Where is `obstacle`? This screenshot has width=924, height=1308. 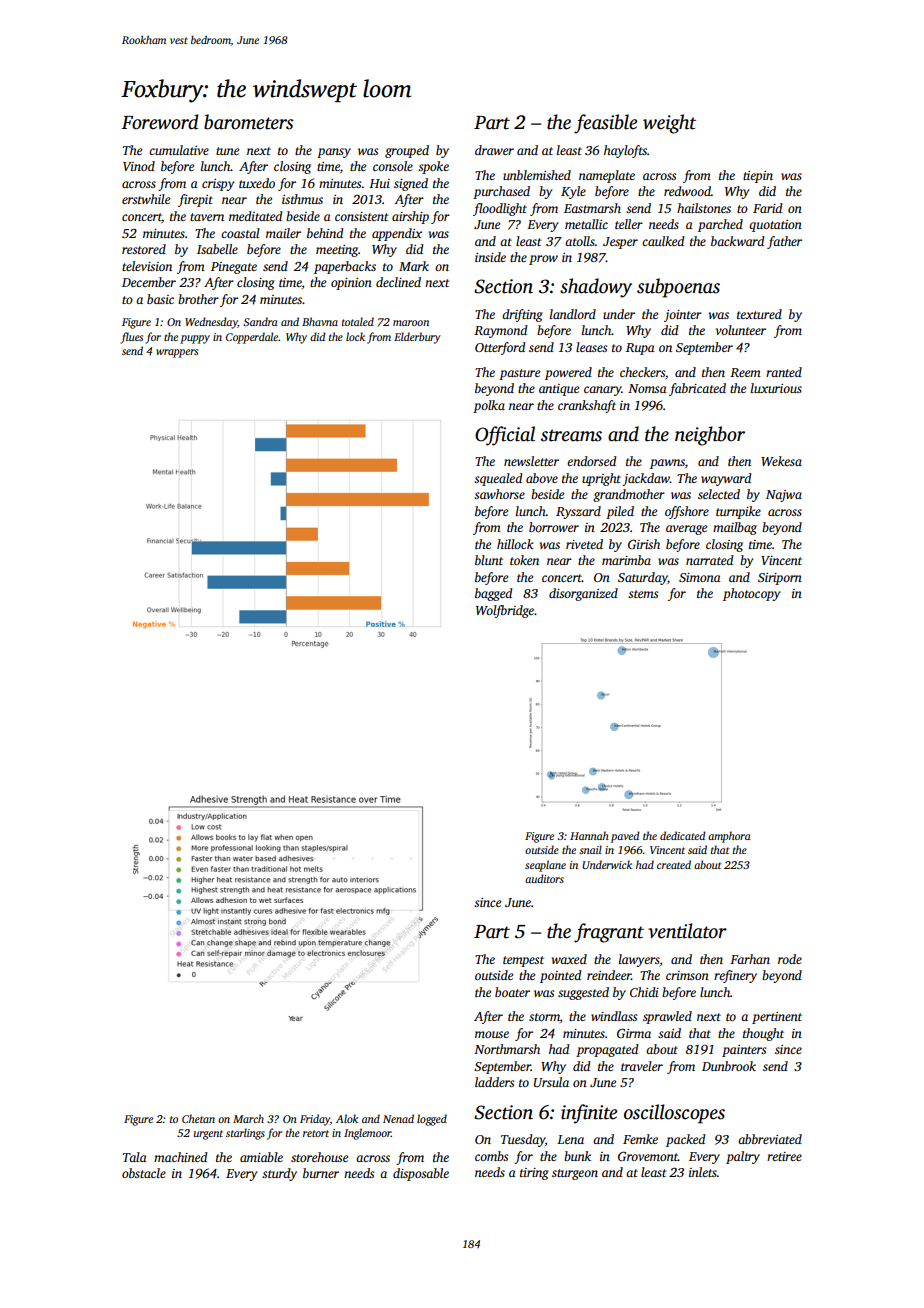 obstacle is located at coordinates (144, 1173).
